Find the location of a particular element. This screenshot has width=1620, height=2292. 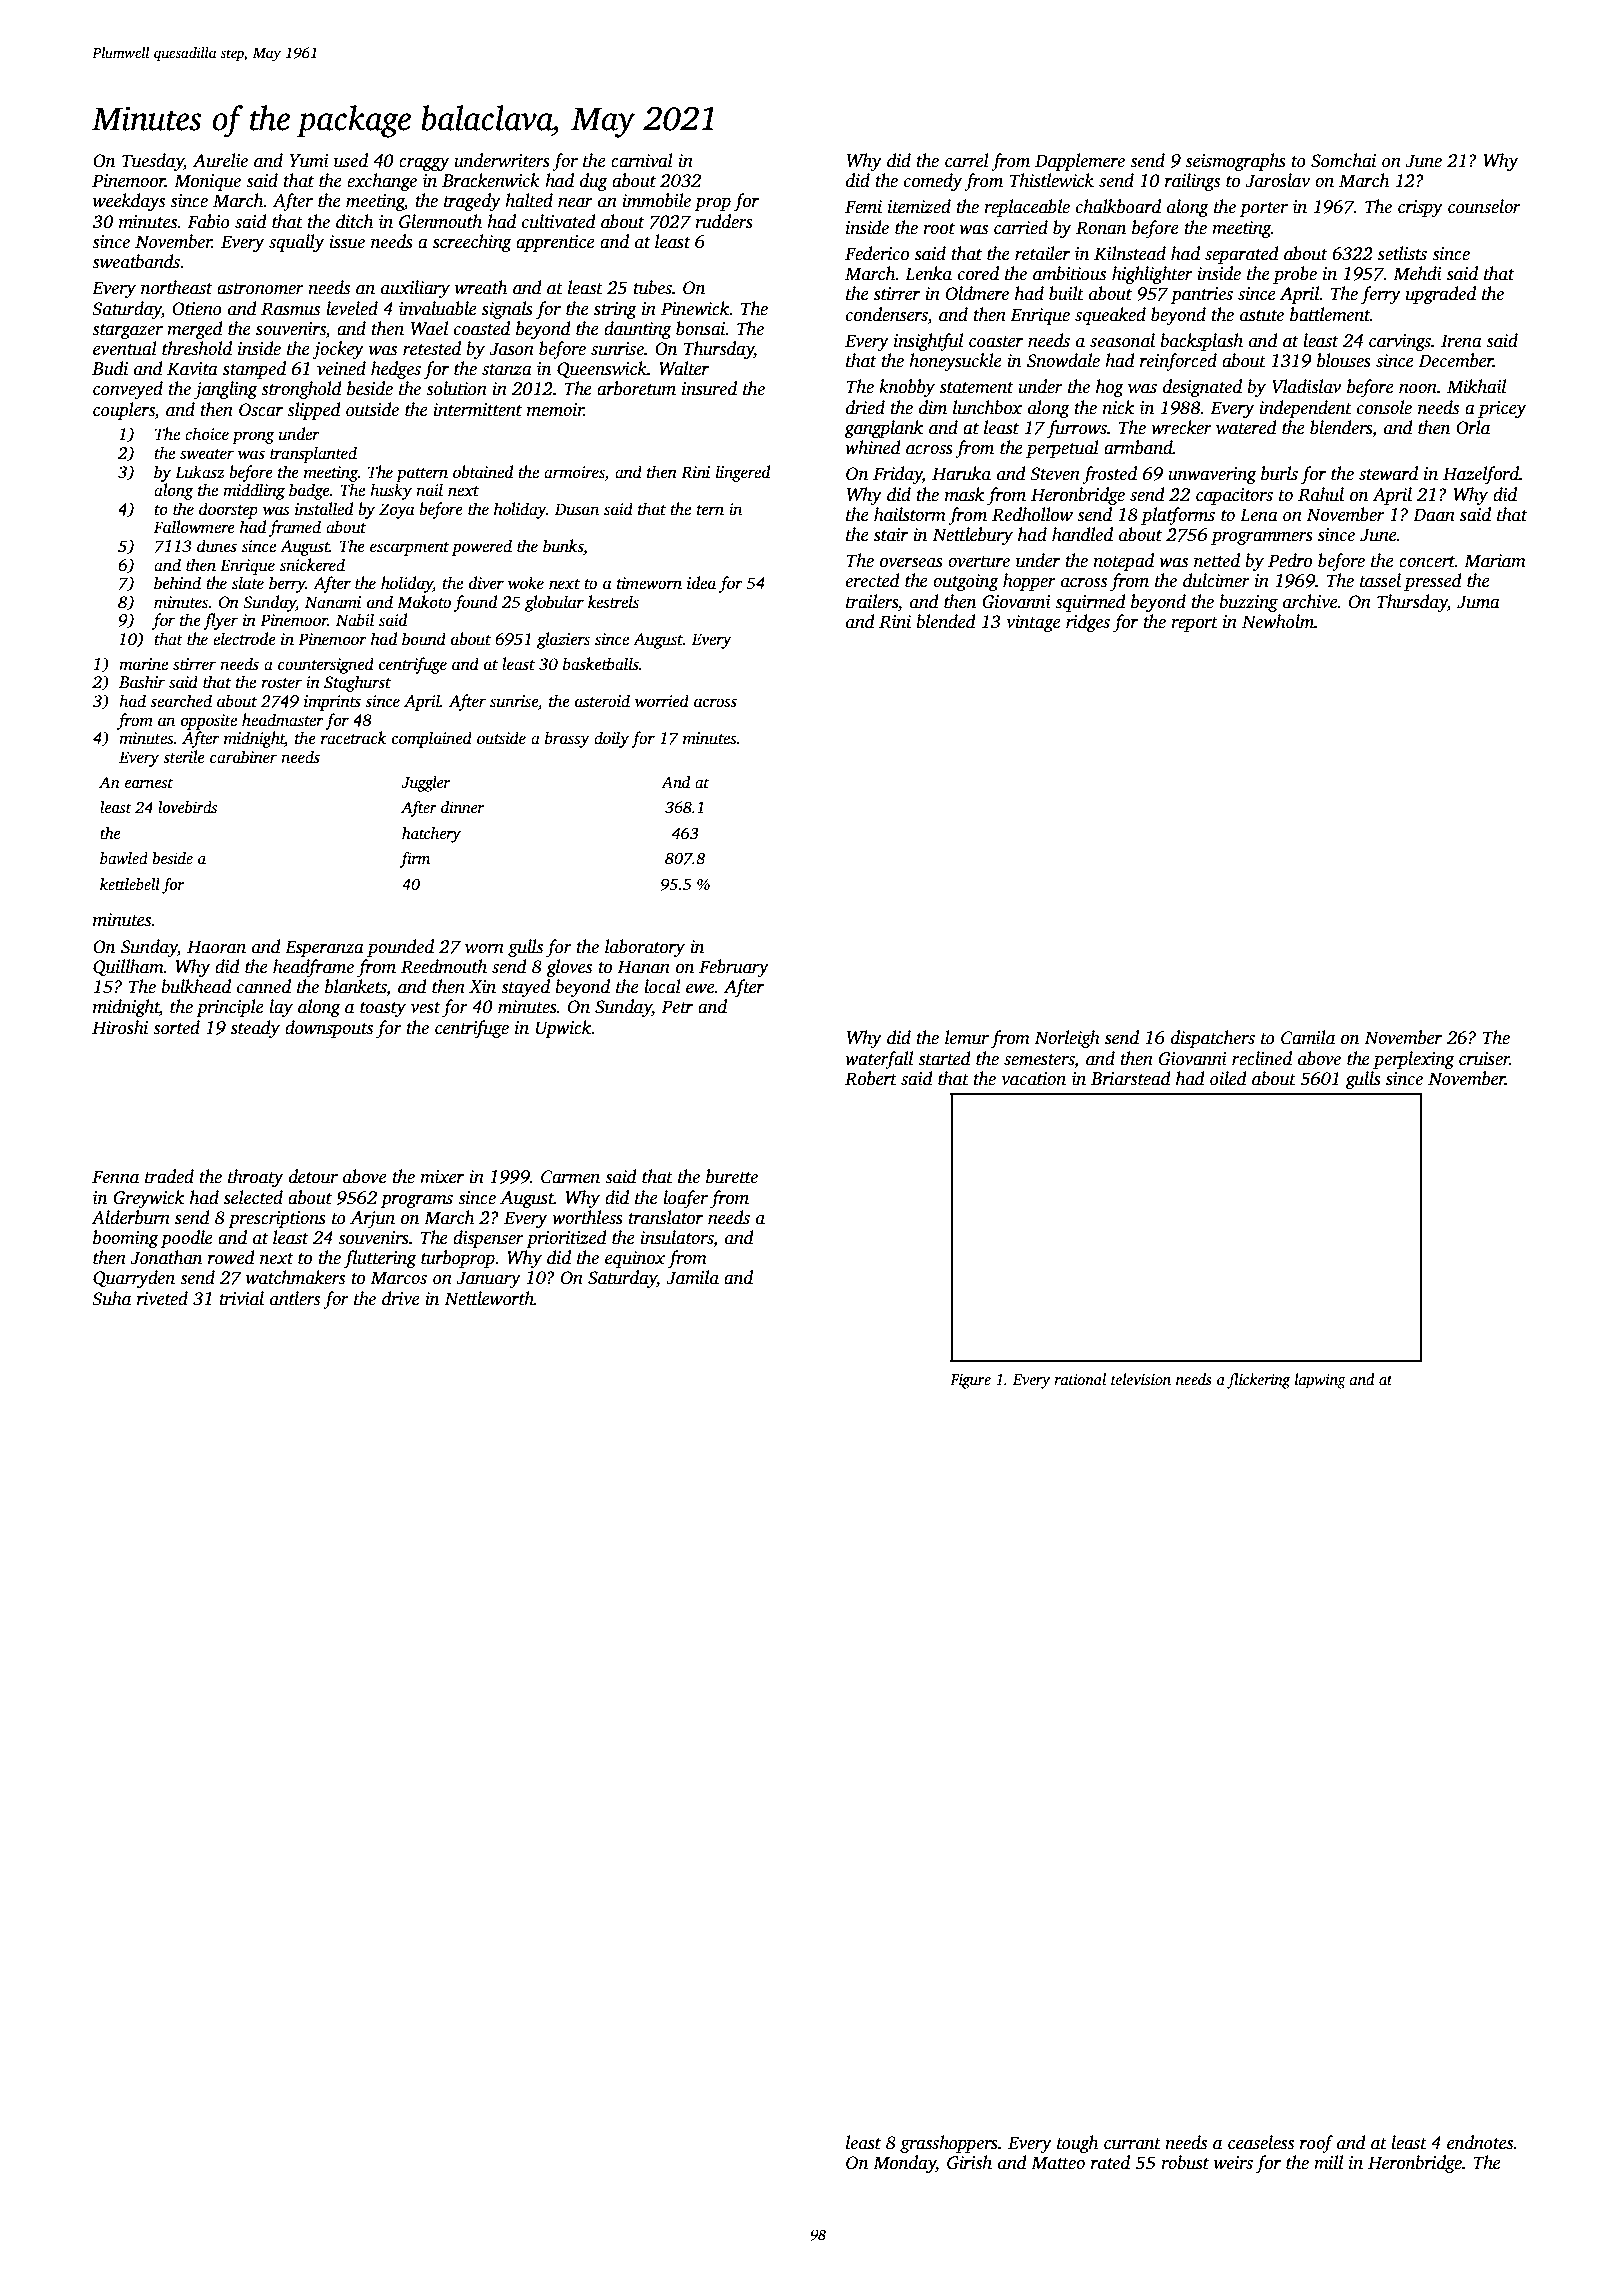

carrel is located at coordinates (967, 160).
